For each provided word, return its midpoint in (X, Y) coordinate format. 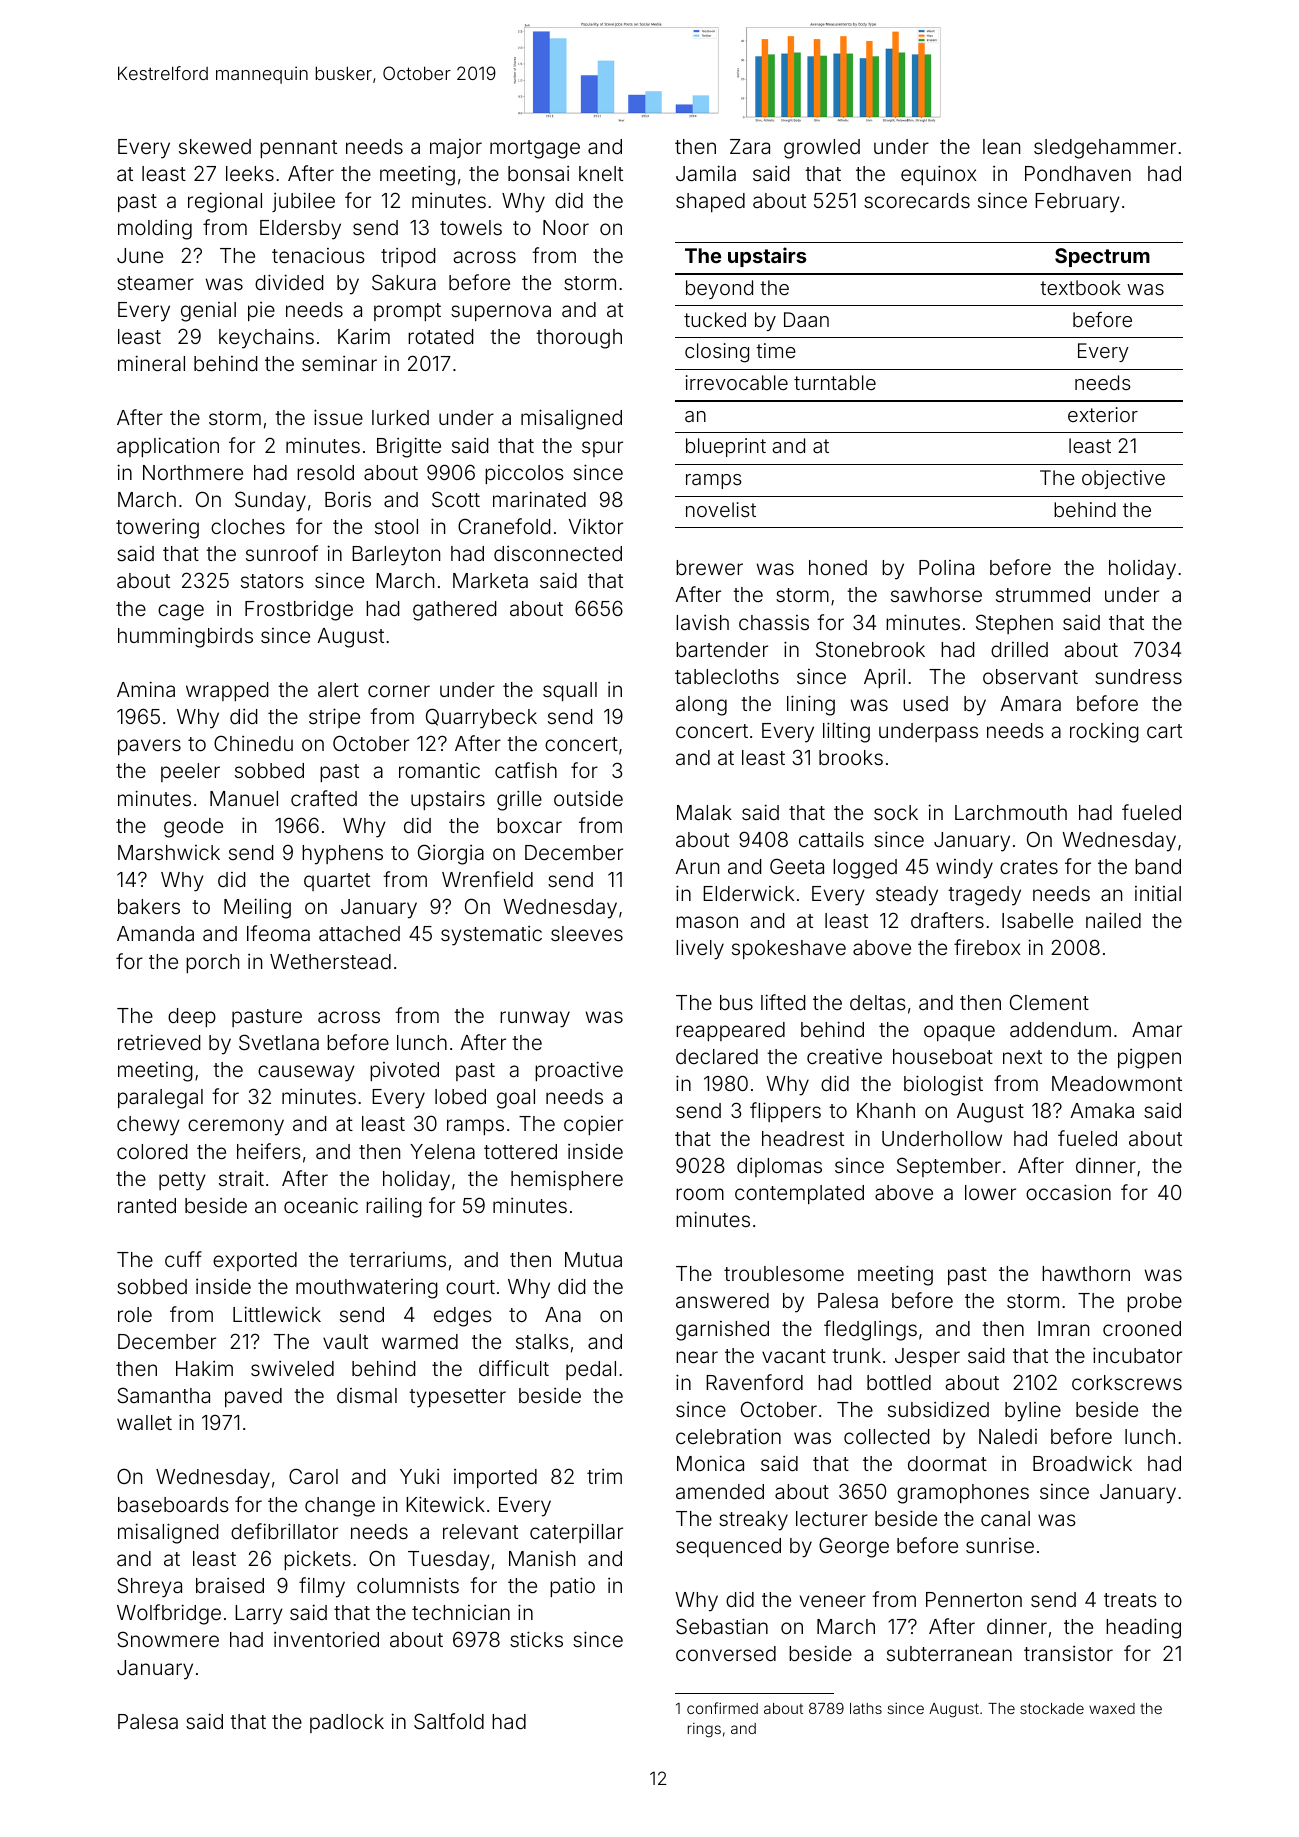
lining (811, 705)
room (700, 1194)
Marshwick (169, 852)
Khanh (886, 1110)
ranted (147, 1205)
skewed (215, 146)
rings (704, 1730)
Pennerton (974, 1599)
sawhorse (936, 594)
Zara (750, 146)
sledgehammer (1105, 149)
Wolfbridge (169, 1614)
